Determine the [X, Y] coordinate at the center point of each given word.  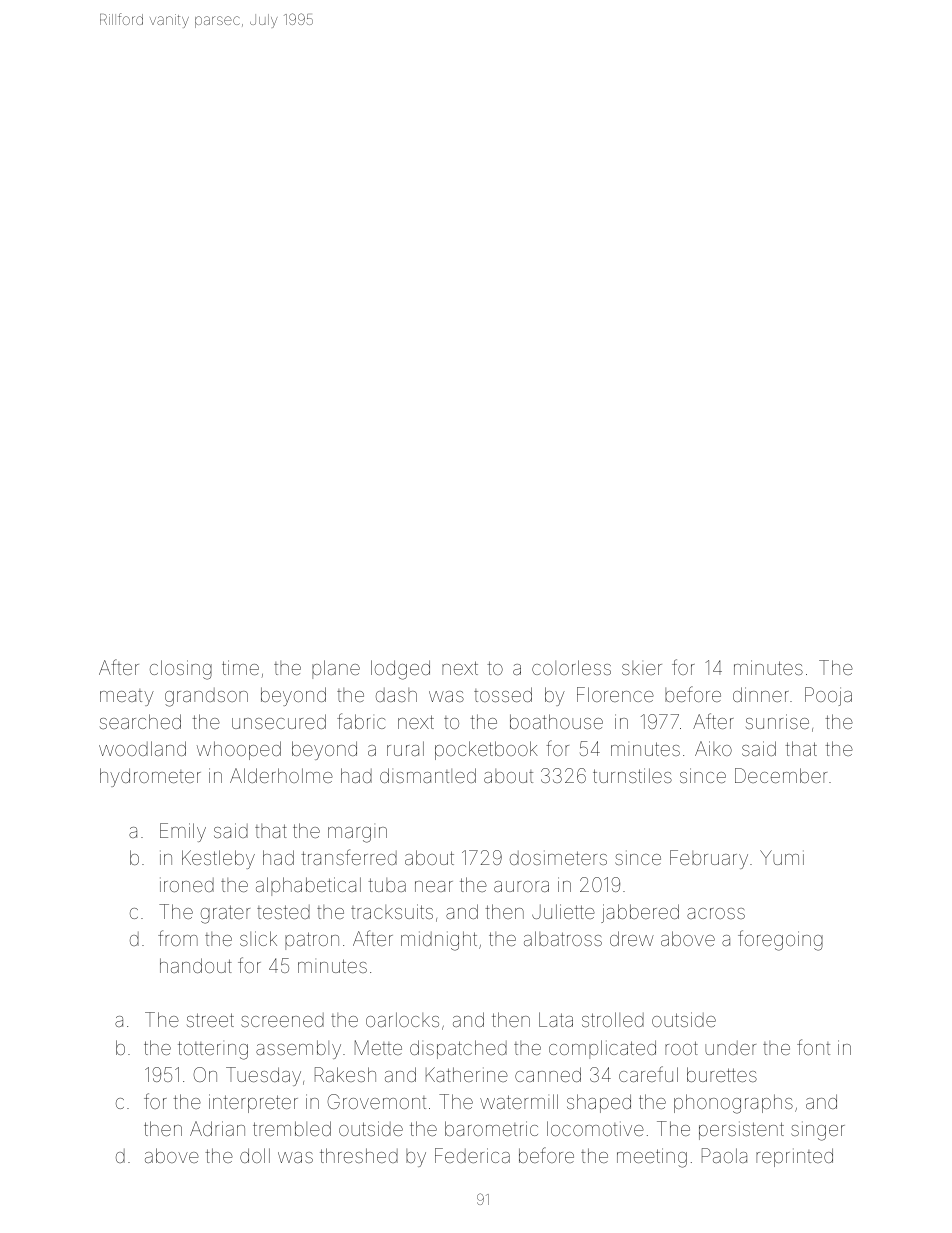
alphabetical [308, 886]
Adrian [217, 1128]
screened [282, 1020]
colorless [571, 667]
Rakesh [345, 1074]
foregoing [780, 940]
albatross [563, 938]
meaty [127, 697]
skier [642, 668]
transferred [349, 857]
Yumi [782, 857]
